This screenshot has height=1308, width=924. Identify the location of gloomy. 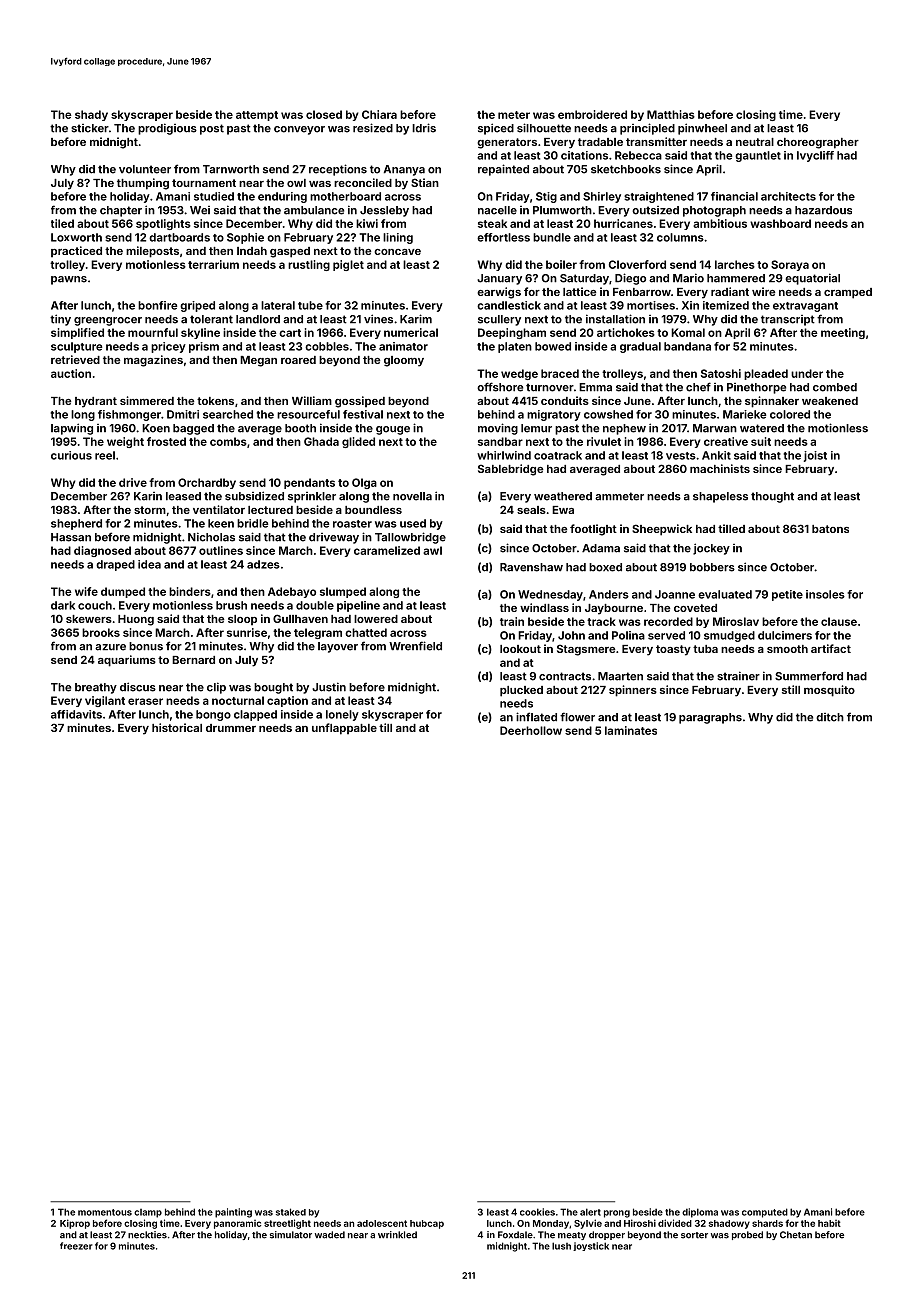
(404, 361).
